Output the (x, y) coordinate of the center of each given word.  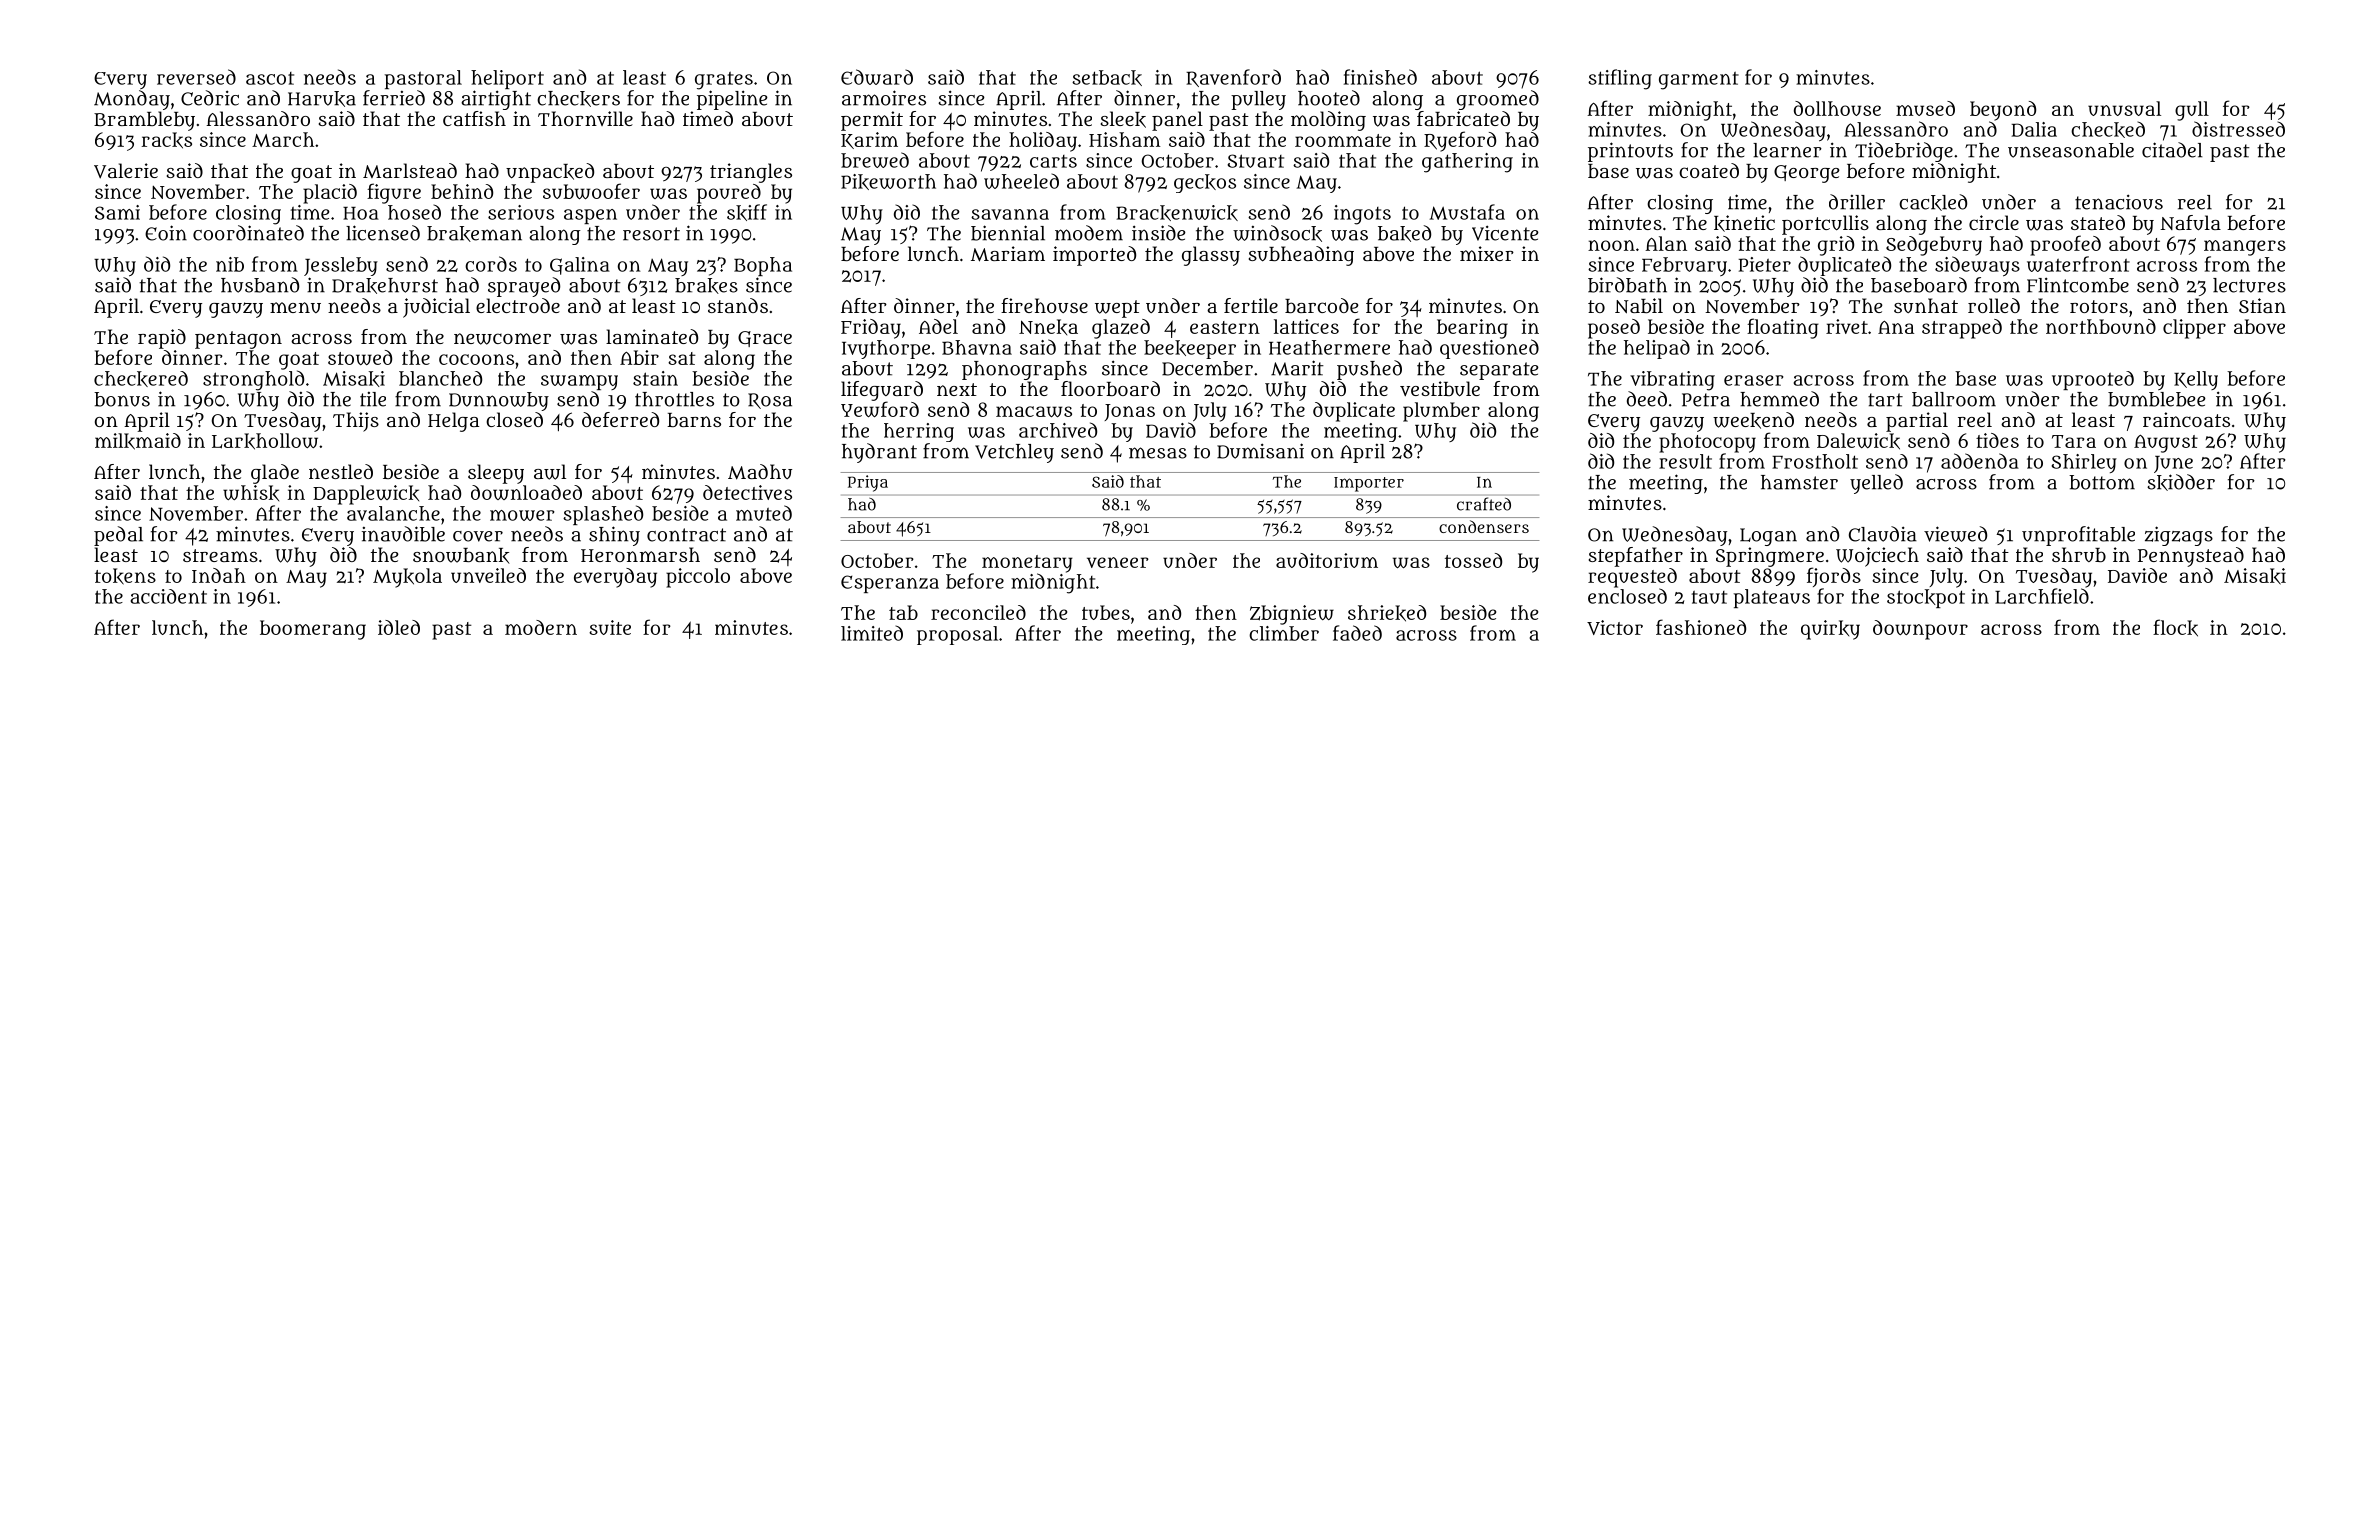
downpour (1920, 630)
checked (2108, 129)
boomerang (313, 630)
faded (1357, 633)
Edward (877, 77)
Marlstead (410, 170)
